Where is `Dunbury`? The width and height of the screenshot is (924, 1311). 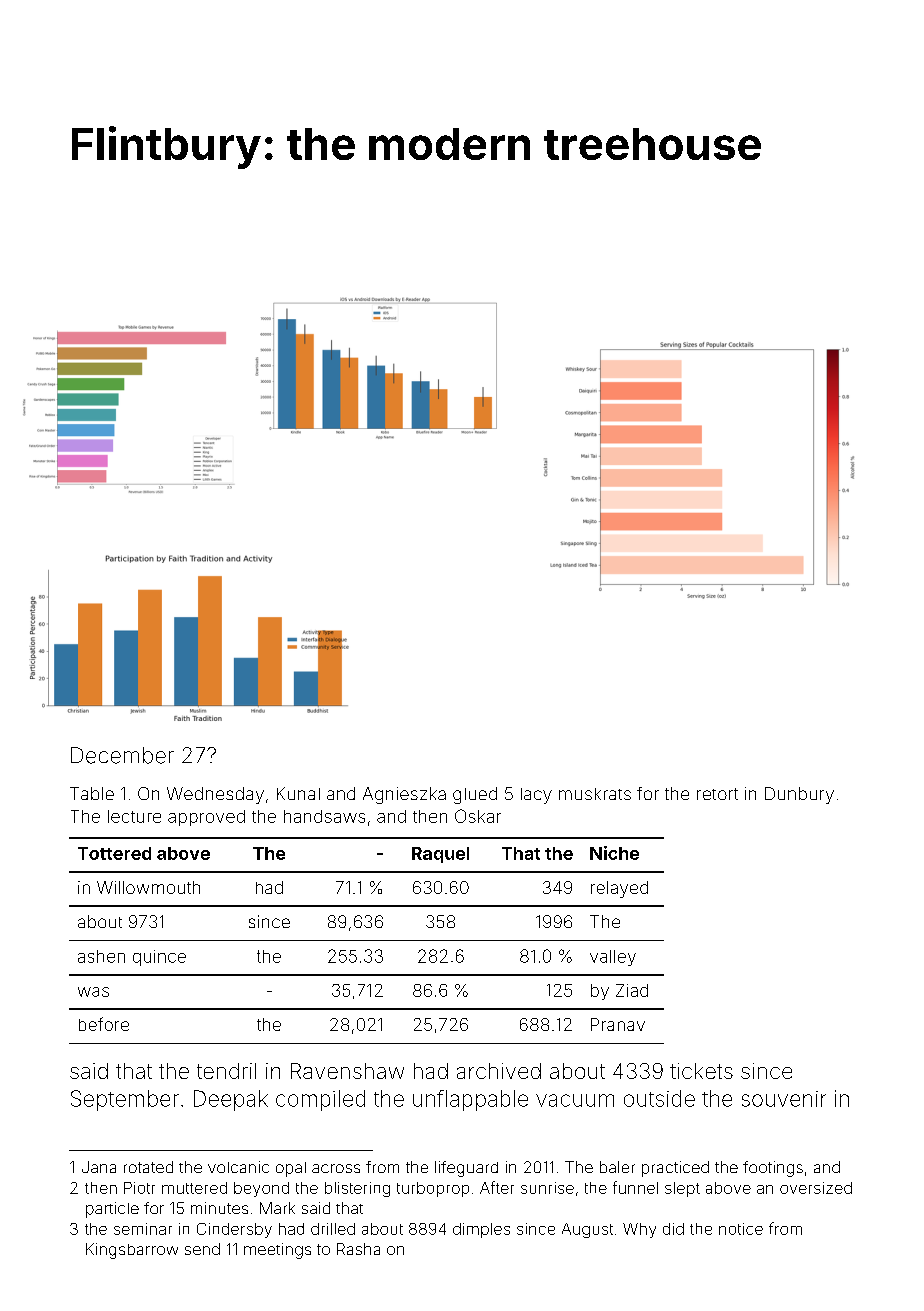
Dunbury is located at coordinates (799, 795).
